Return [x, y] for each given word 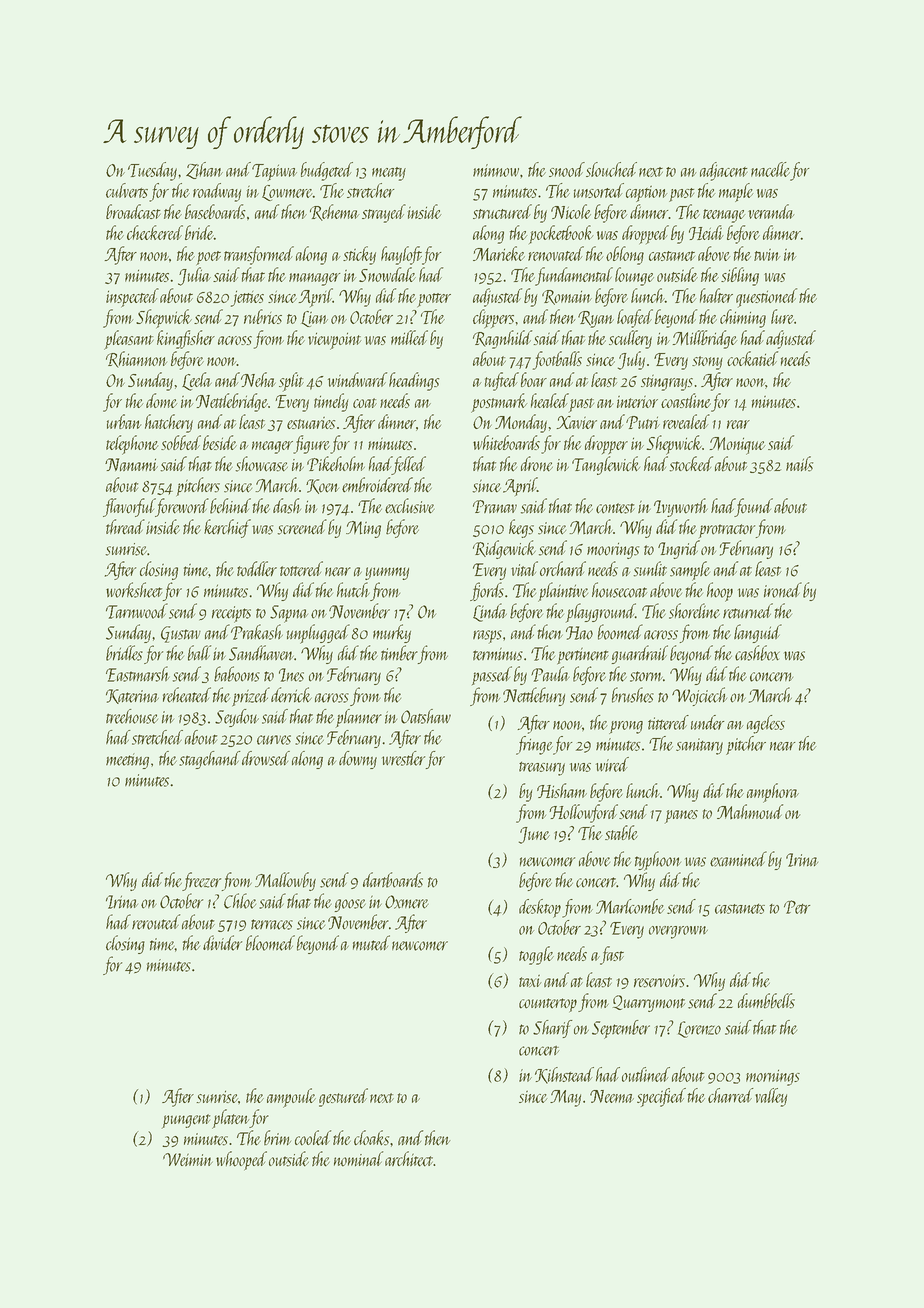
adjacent [724, 171]
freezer [201, 881]
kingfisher [186, 339]
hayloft [401, 255]
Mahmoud [750, 811]
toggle [536, 955]
